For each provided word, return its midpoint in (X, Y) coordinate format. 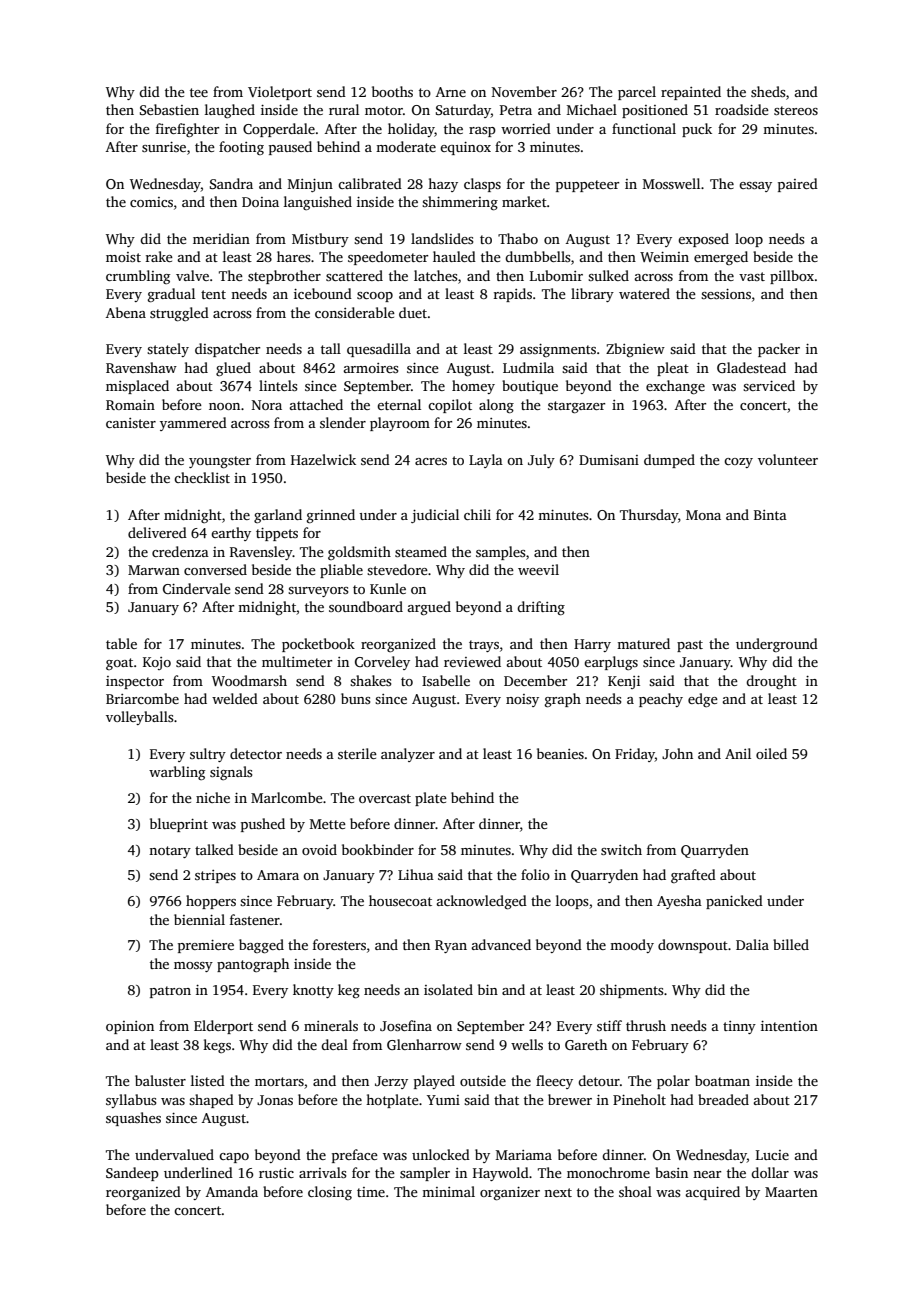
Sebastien (169, 109)
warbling (177, 773)
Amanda (232, 1191)
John (677, 753)
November (524, 91)
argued (429, 608)
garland (278, 516)
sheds (768, 91)
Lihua (416, 874)
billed (791, 944)
